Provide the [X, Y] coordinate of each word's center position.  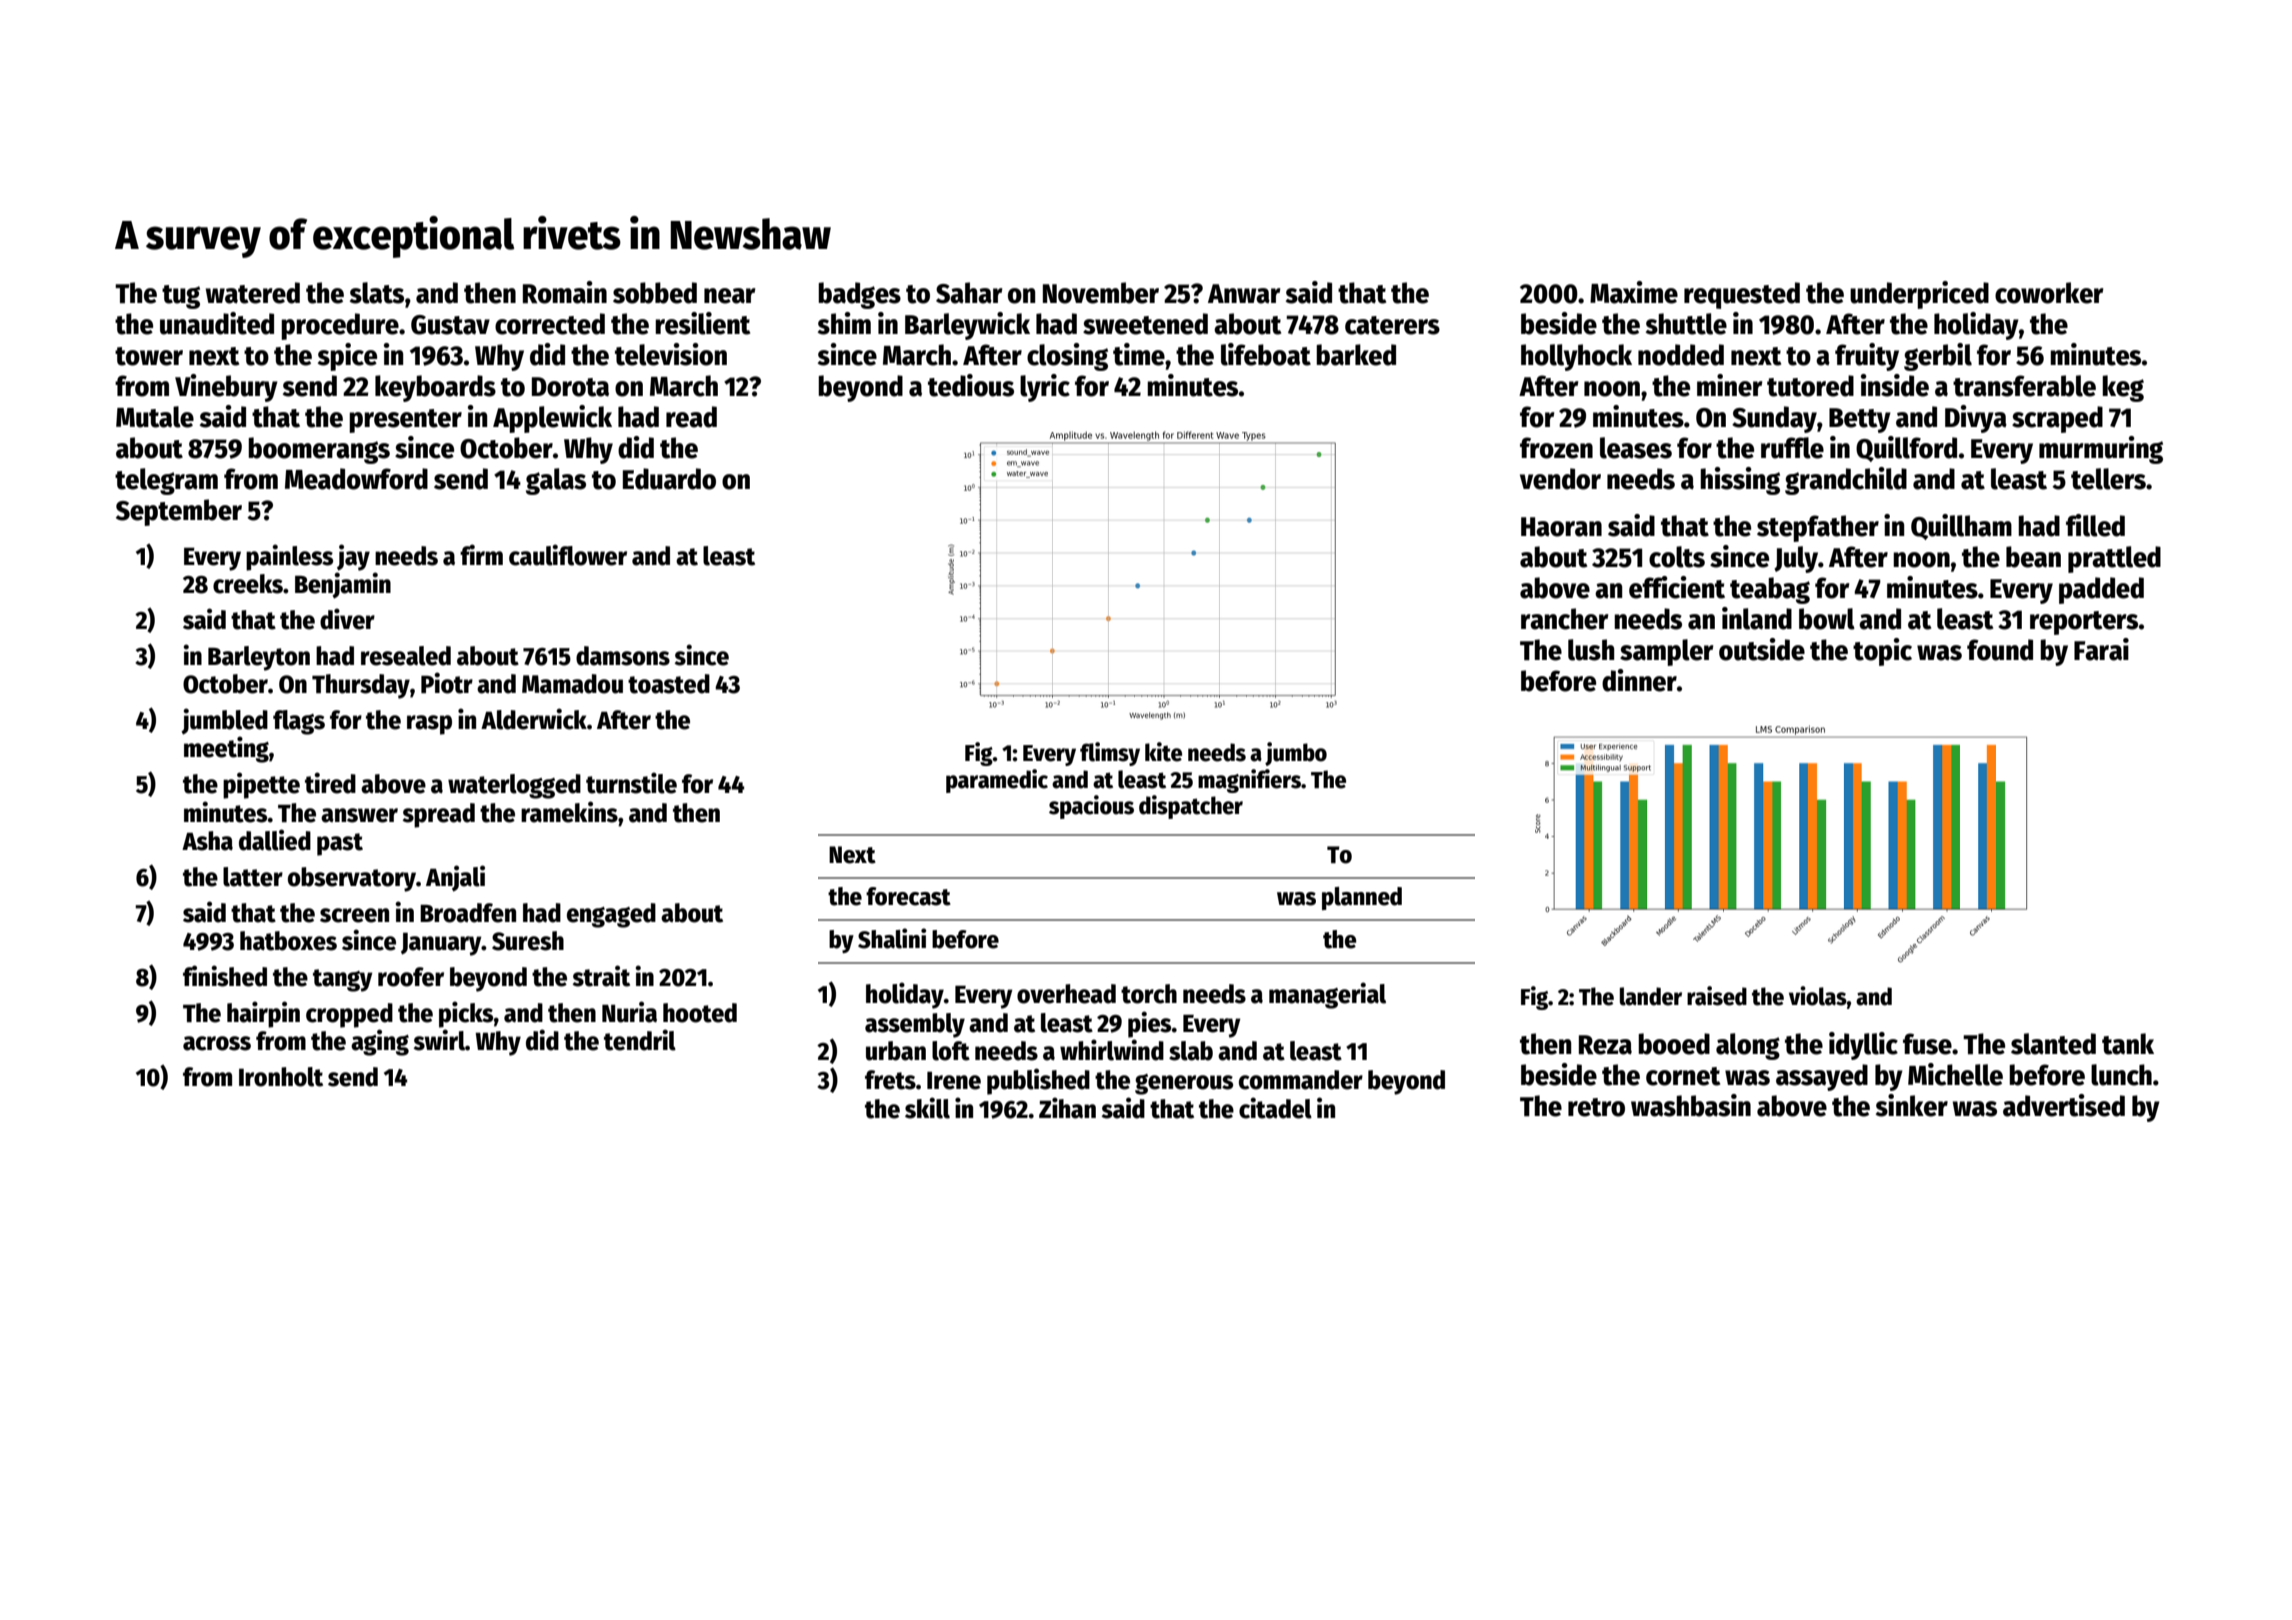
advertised [2064, 1105]
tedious [971, 385]
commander [1301, 1080]
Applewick [552, 419]
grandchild [1846, 481]
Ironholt [281, 1077]
